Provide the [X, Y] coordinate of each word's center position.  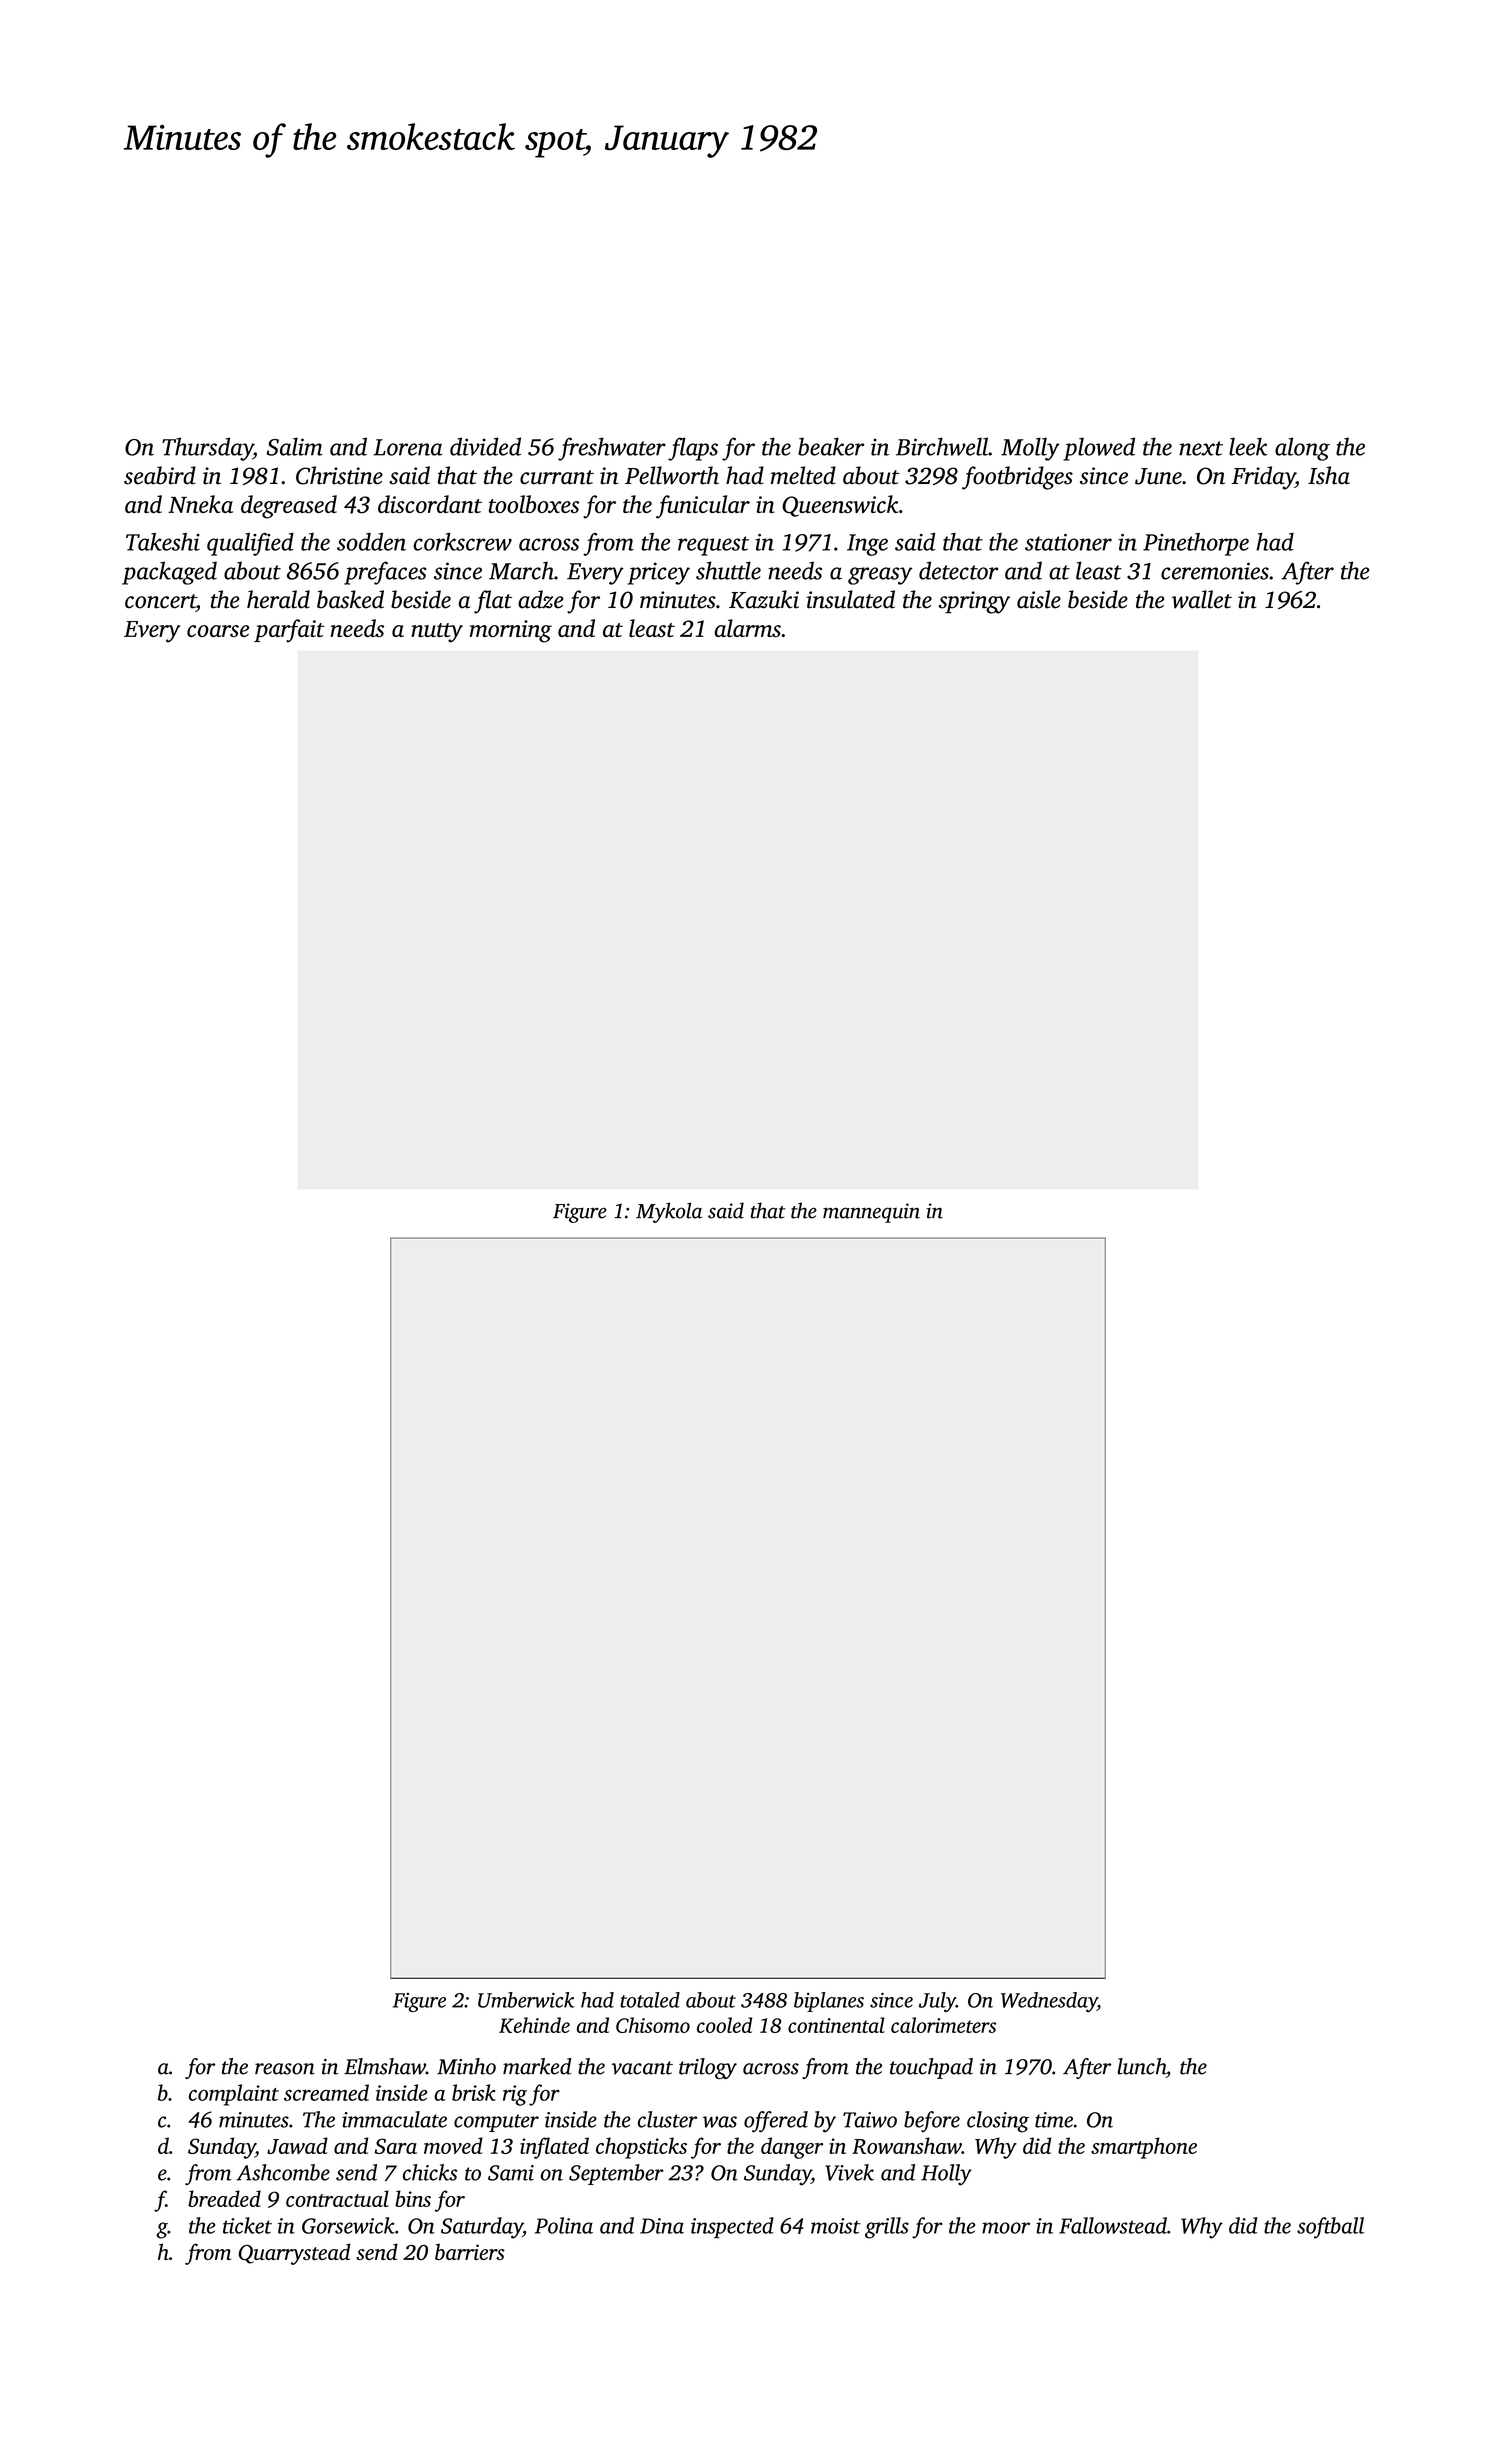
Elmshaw [385, 2066]
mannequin [871, 1213]
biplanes [829, 2002]
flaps [693, 449]
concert [160, 601]
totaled [650, 2000]
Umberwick [526, 2000]
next [1201, 448]
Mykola [669, 1212]
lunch [1141, 2066]
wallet [1202, 599]
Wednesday [1049, 2002]
